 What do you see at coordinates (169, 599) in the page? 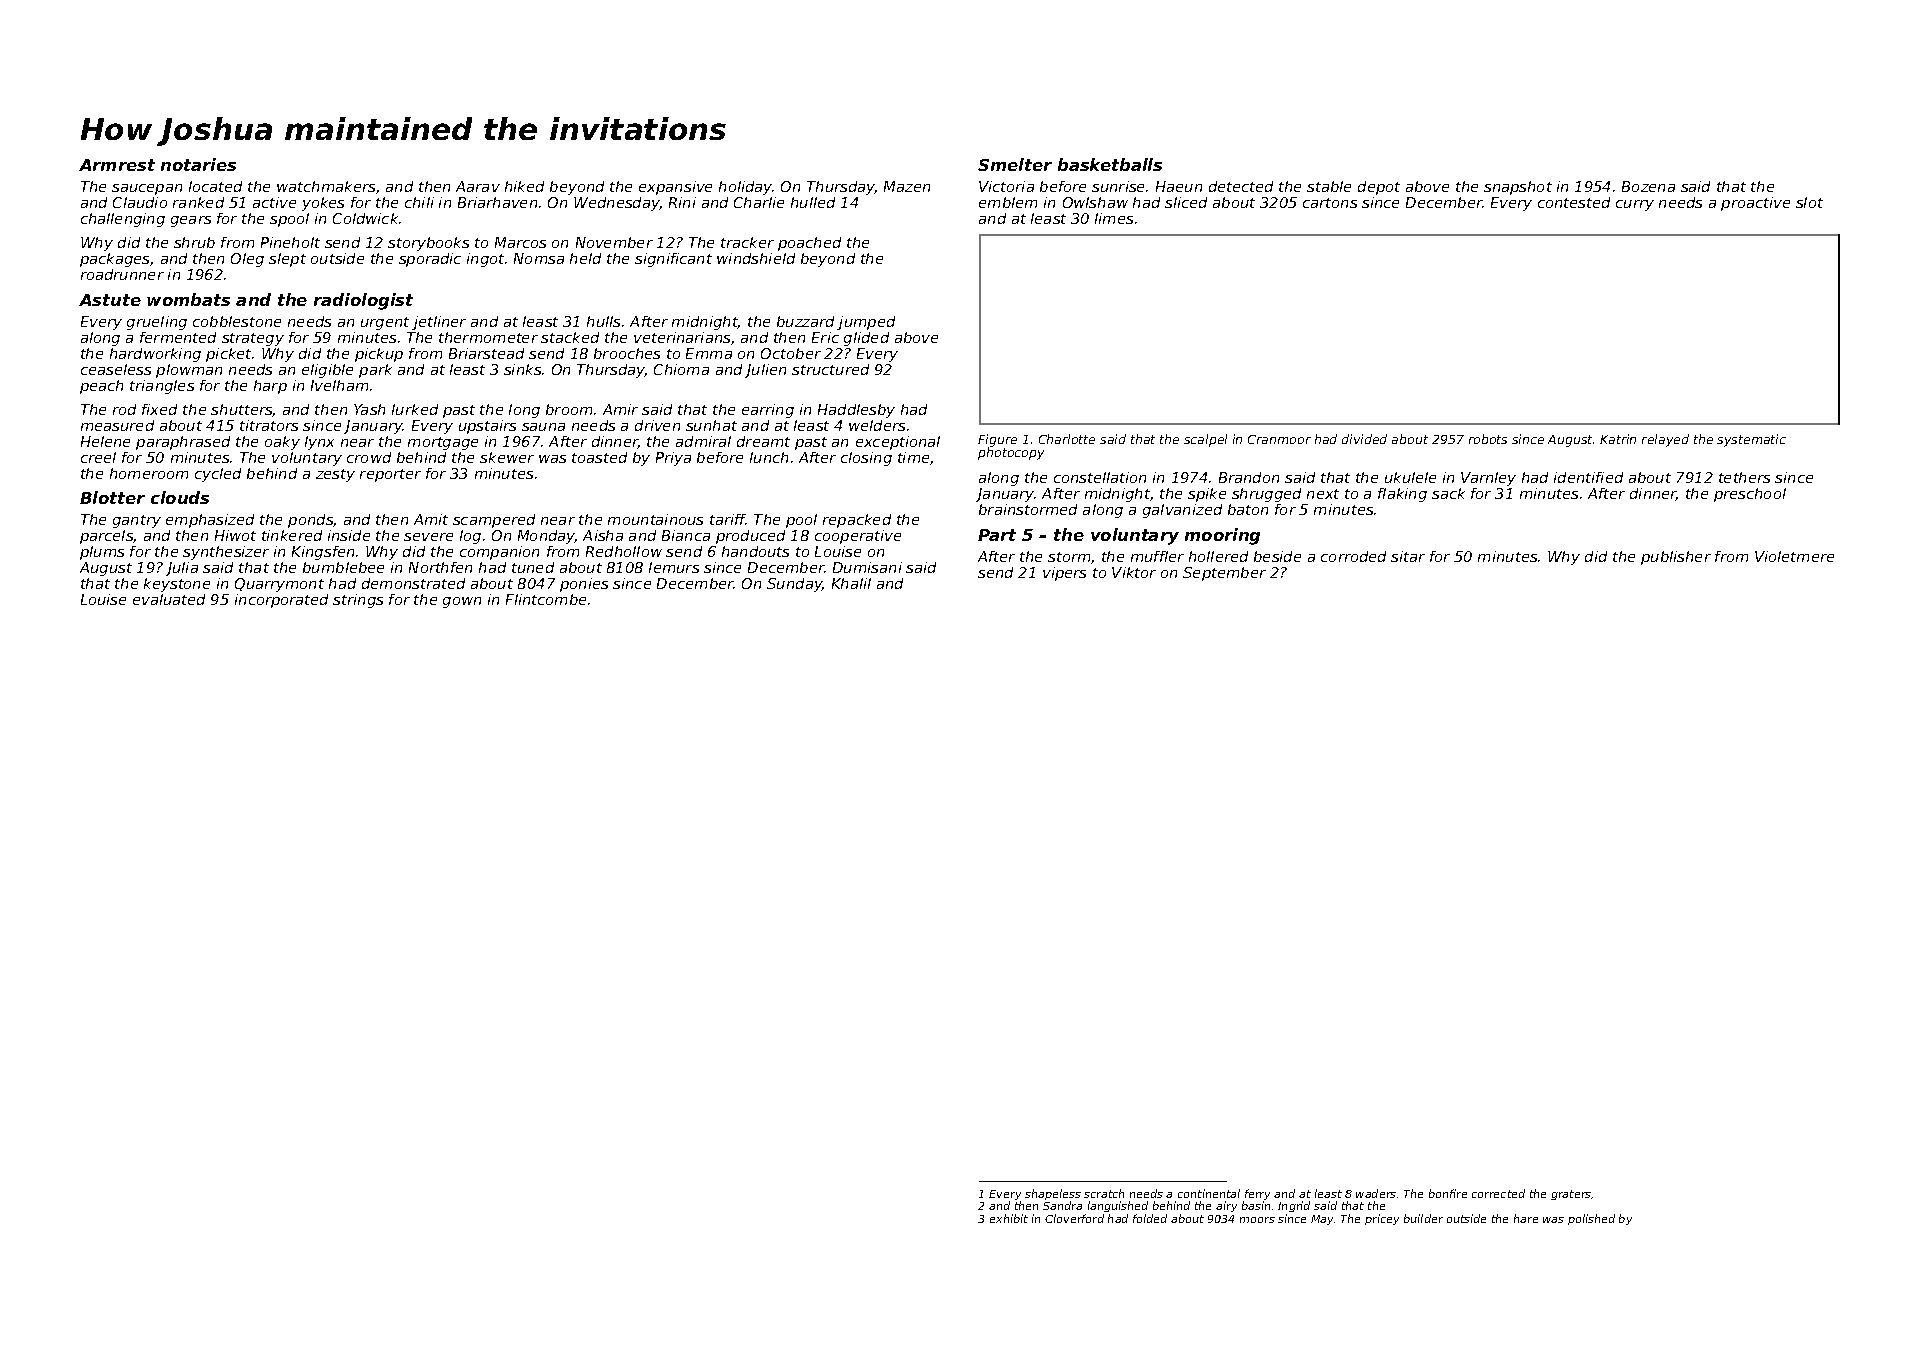
I see `evaluated` at bounding box center [169, 599].
